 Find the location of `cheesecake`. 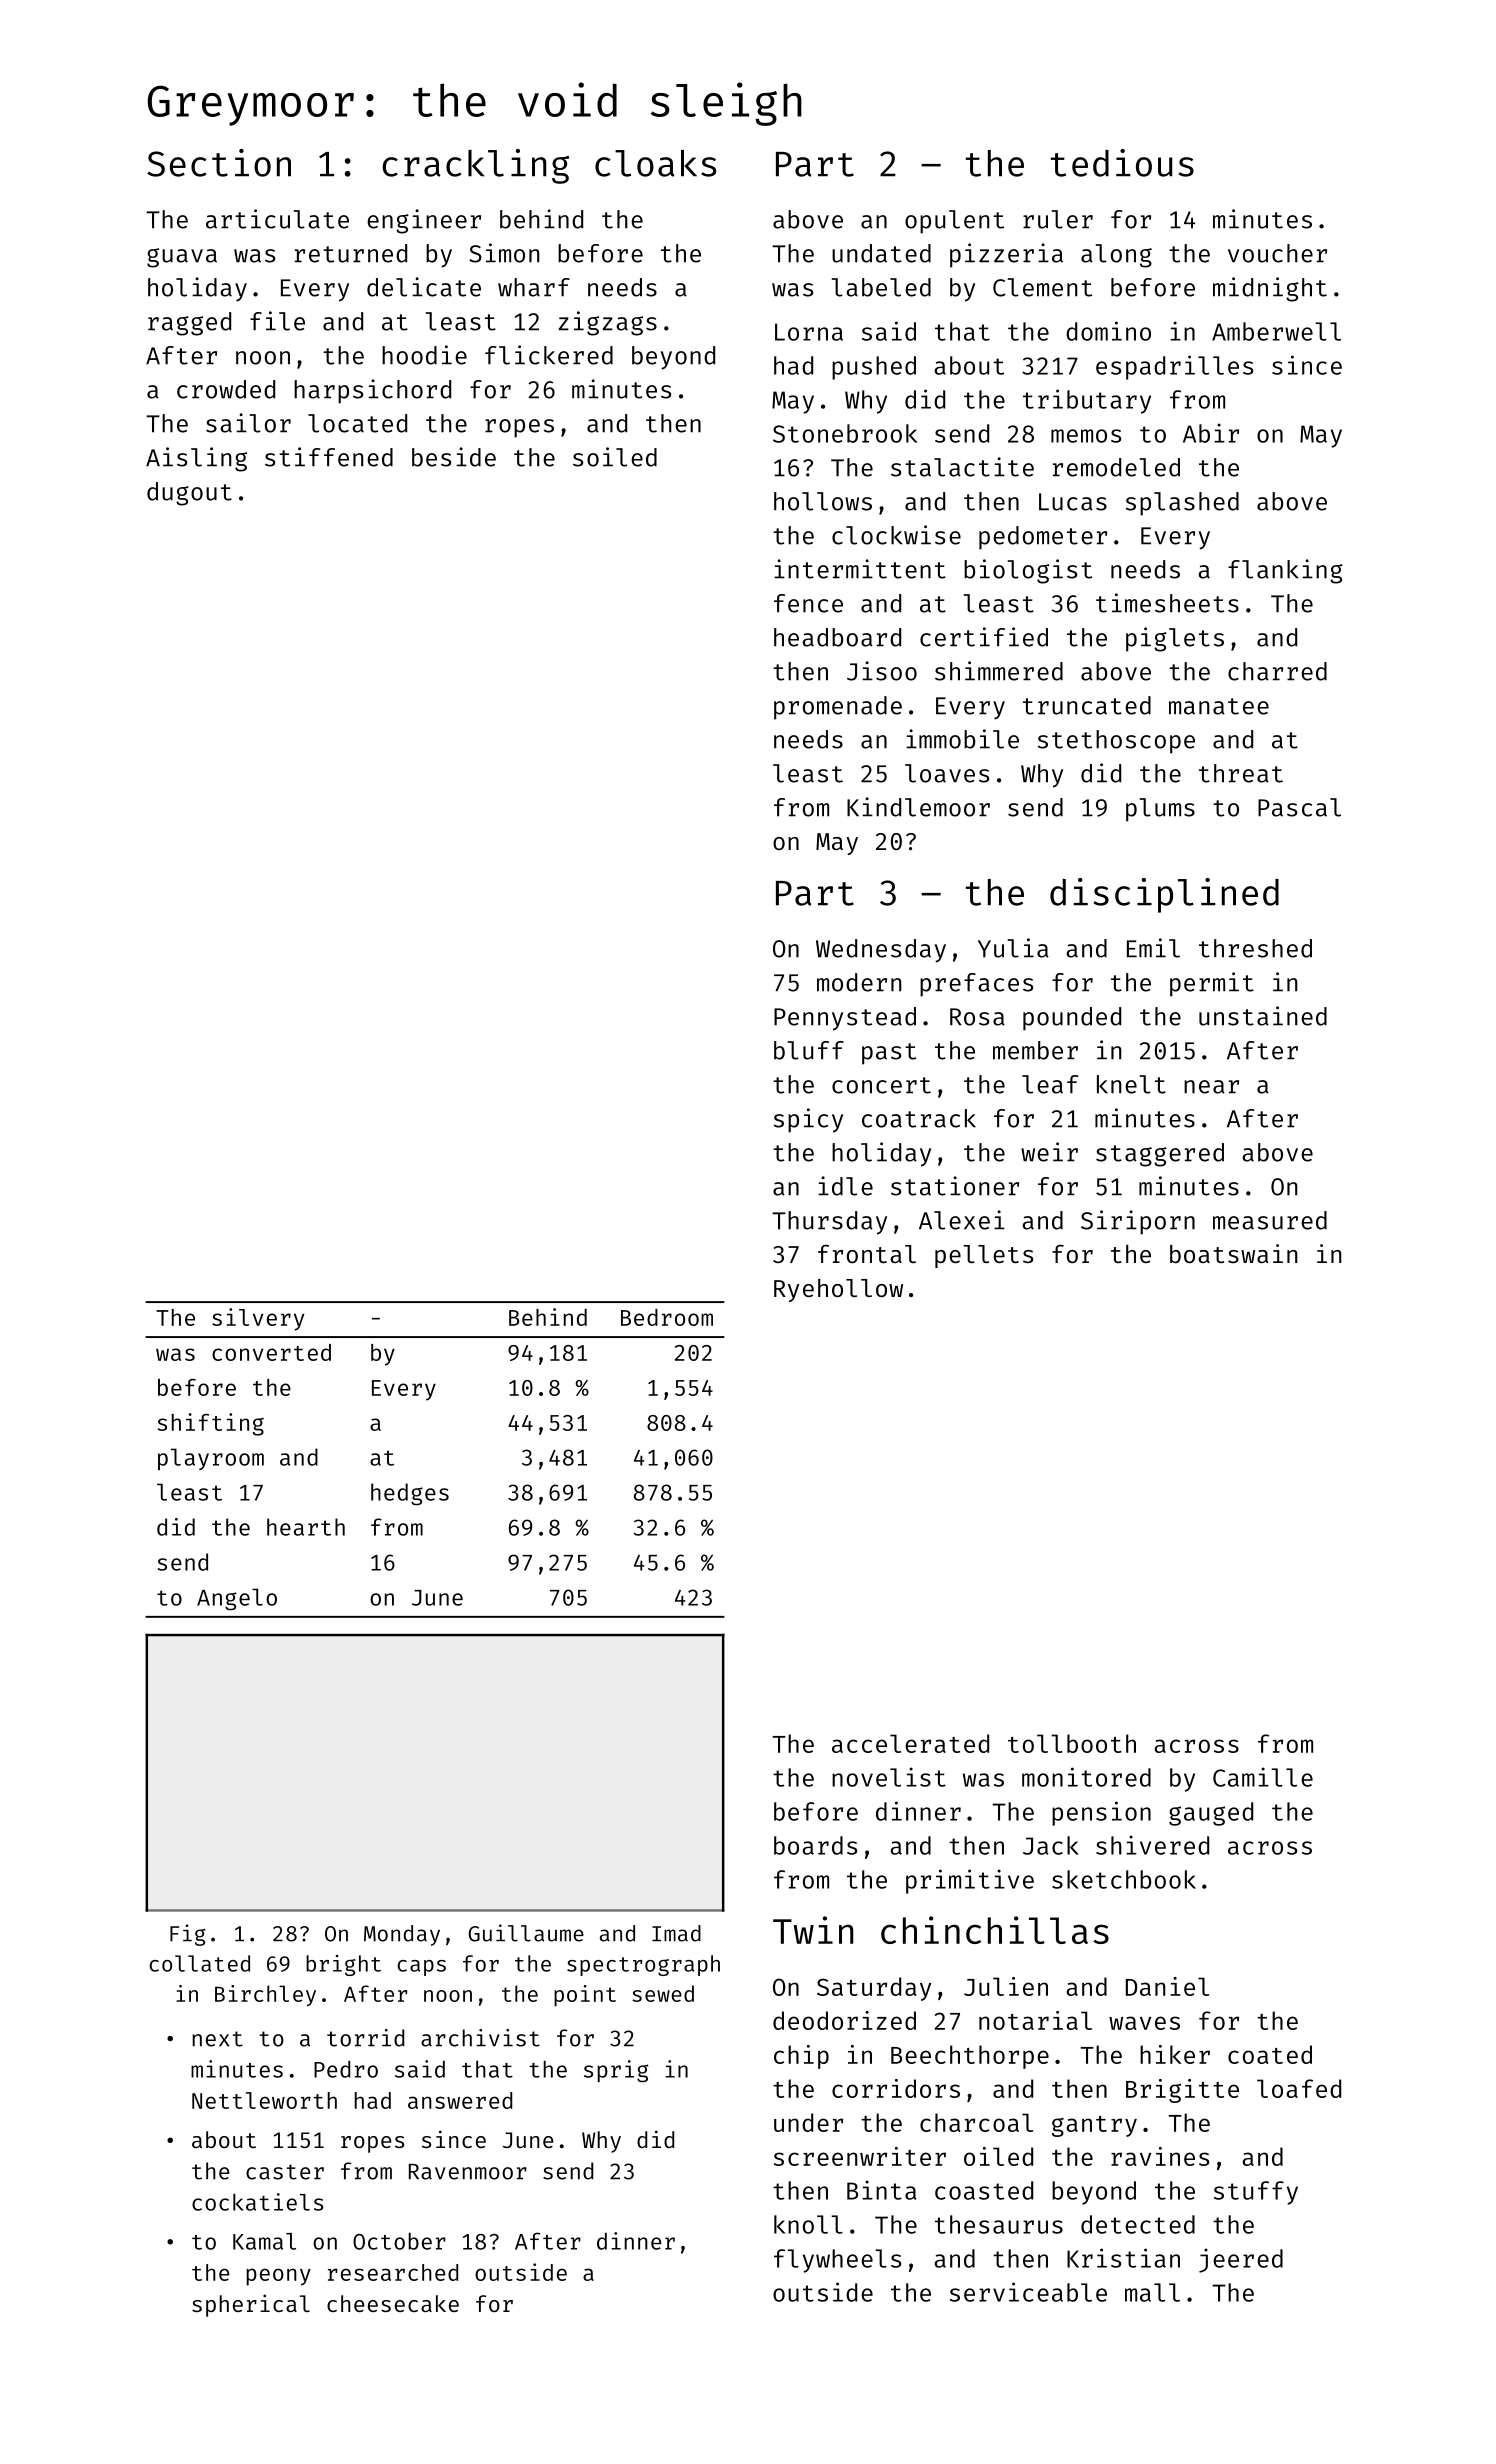

cheesecake is located at coordinates (393, 2303).
